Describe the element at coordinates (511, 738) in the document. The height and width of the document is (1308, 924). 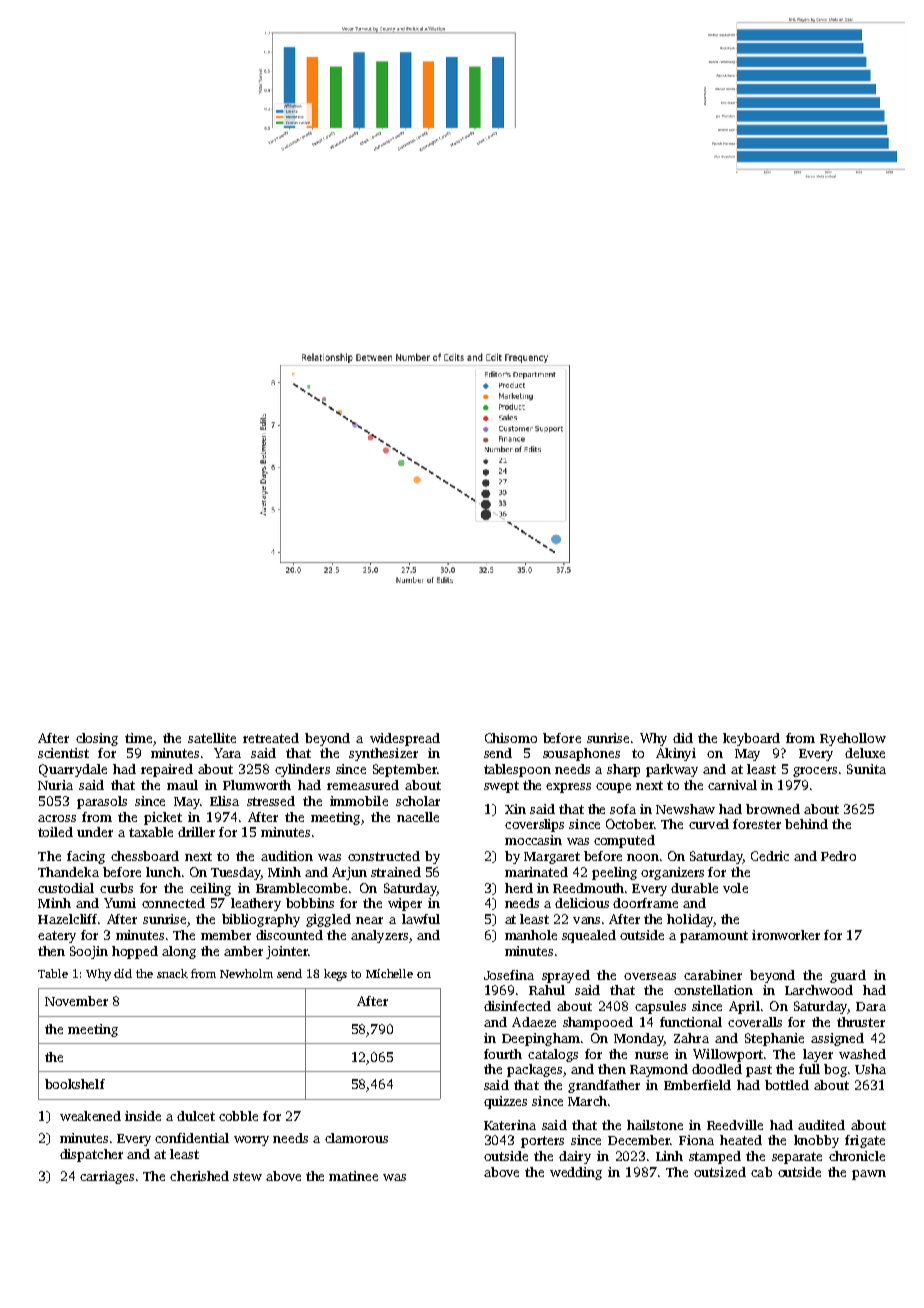
I see `Chisomo` at that location.
